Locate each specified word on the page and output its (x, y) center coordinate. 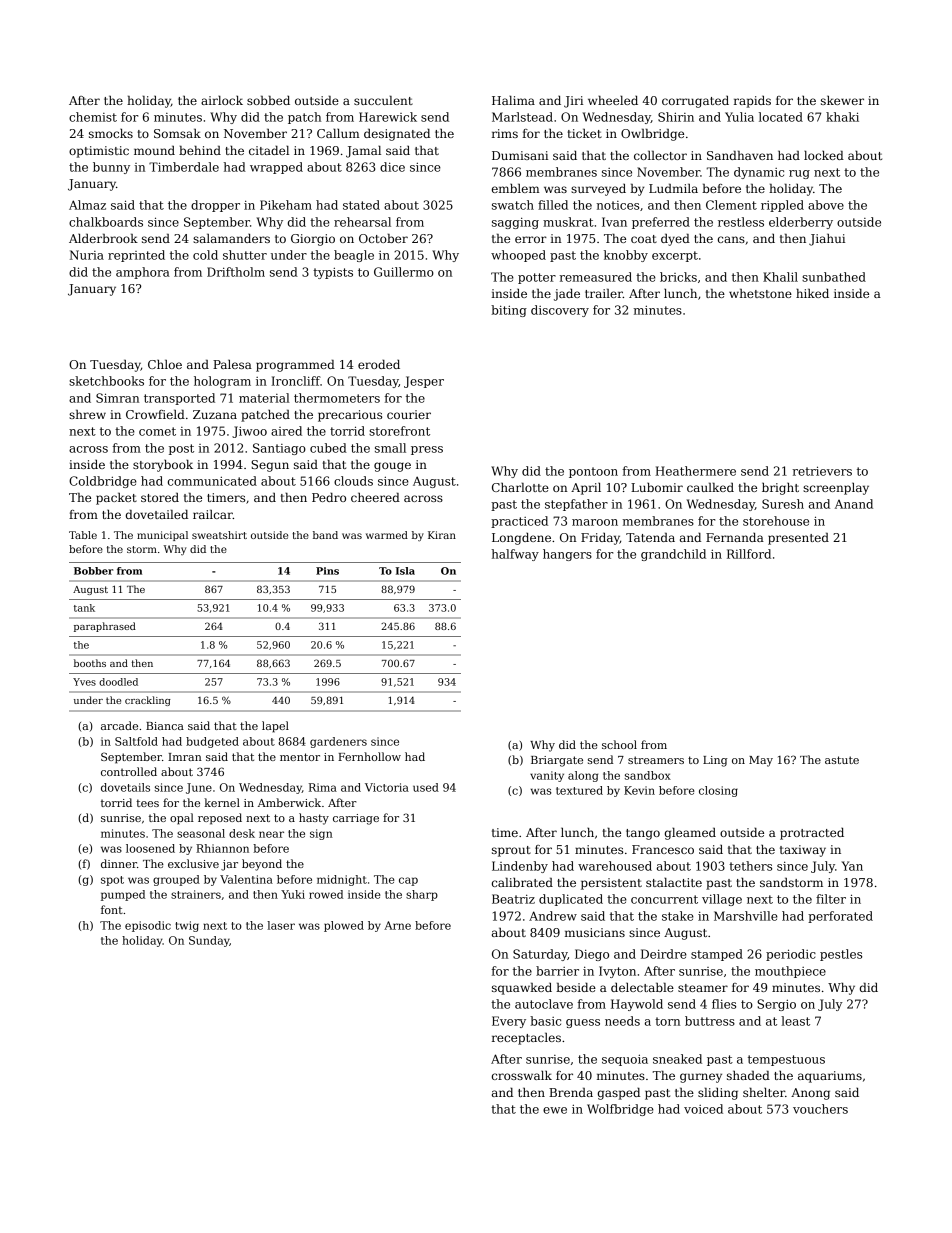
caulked (710, 487)
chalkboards (106, 222)
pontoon (593, 472)
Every (509, 1022)
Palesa (232, 364)
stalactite (674, 882)
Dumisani (520, 155)
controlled (129, 771)
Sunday (209, 941)
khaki (842, 117)
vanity (547, 776)
